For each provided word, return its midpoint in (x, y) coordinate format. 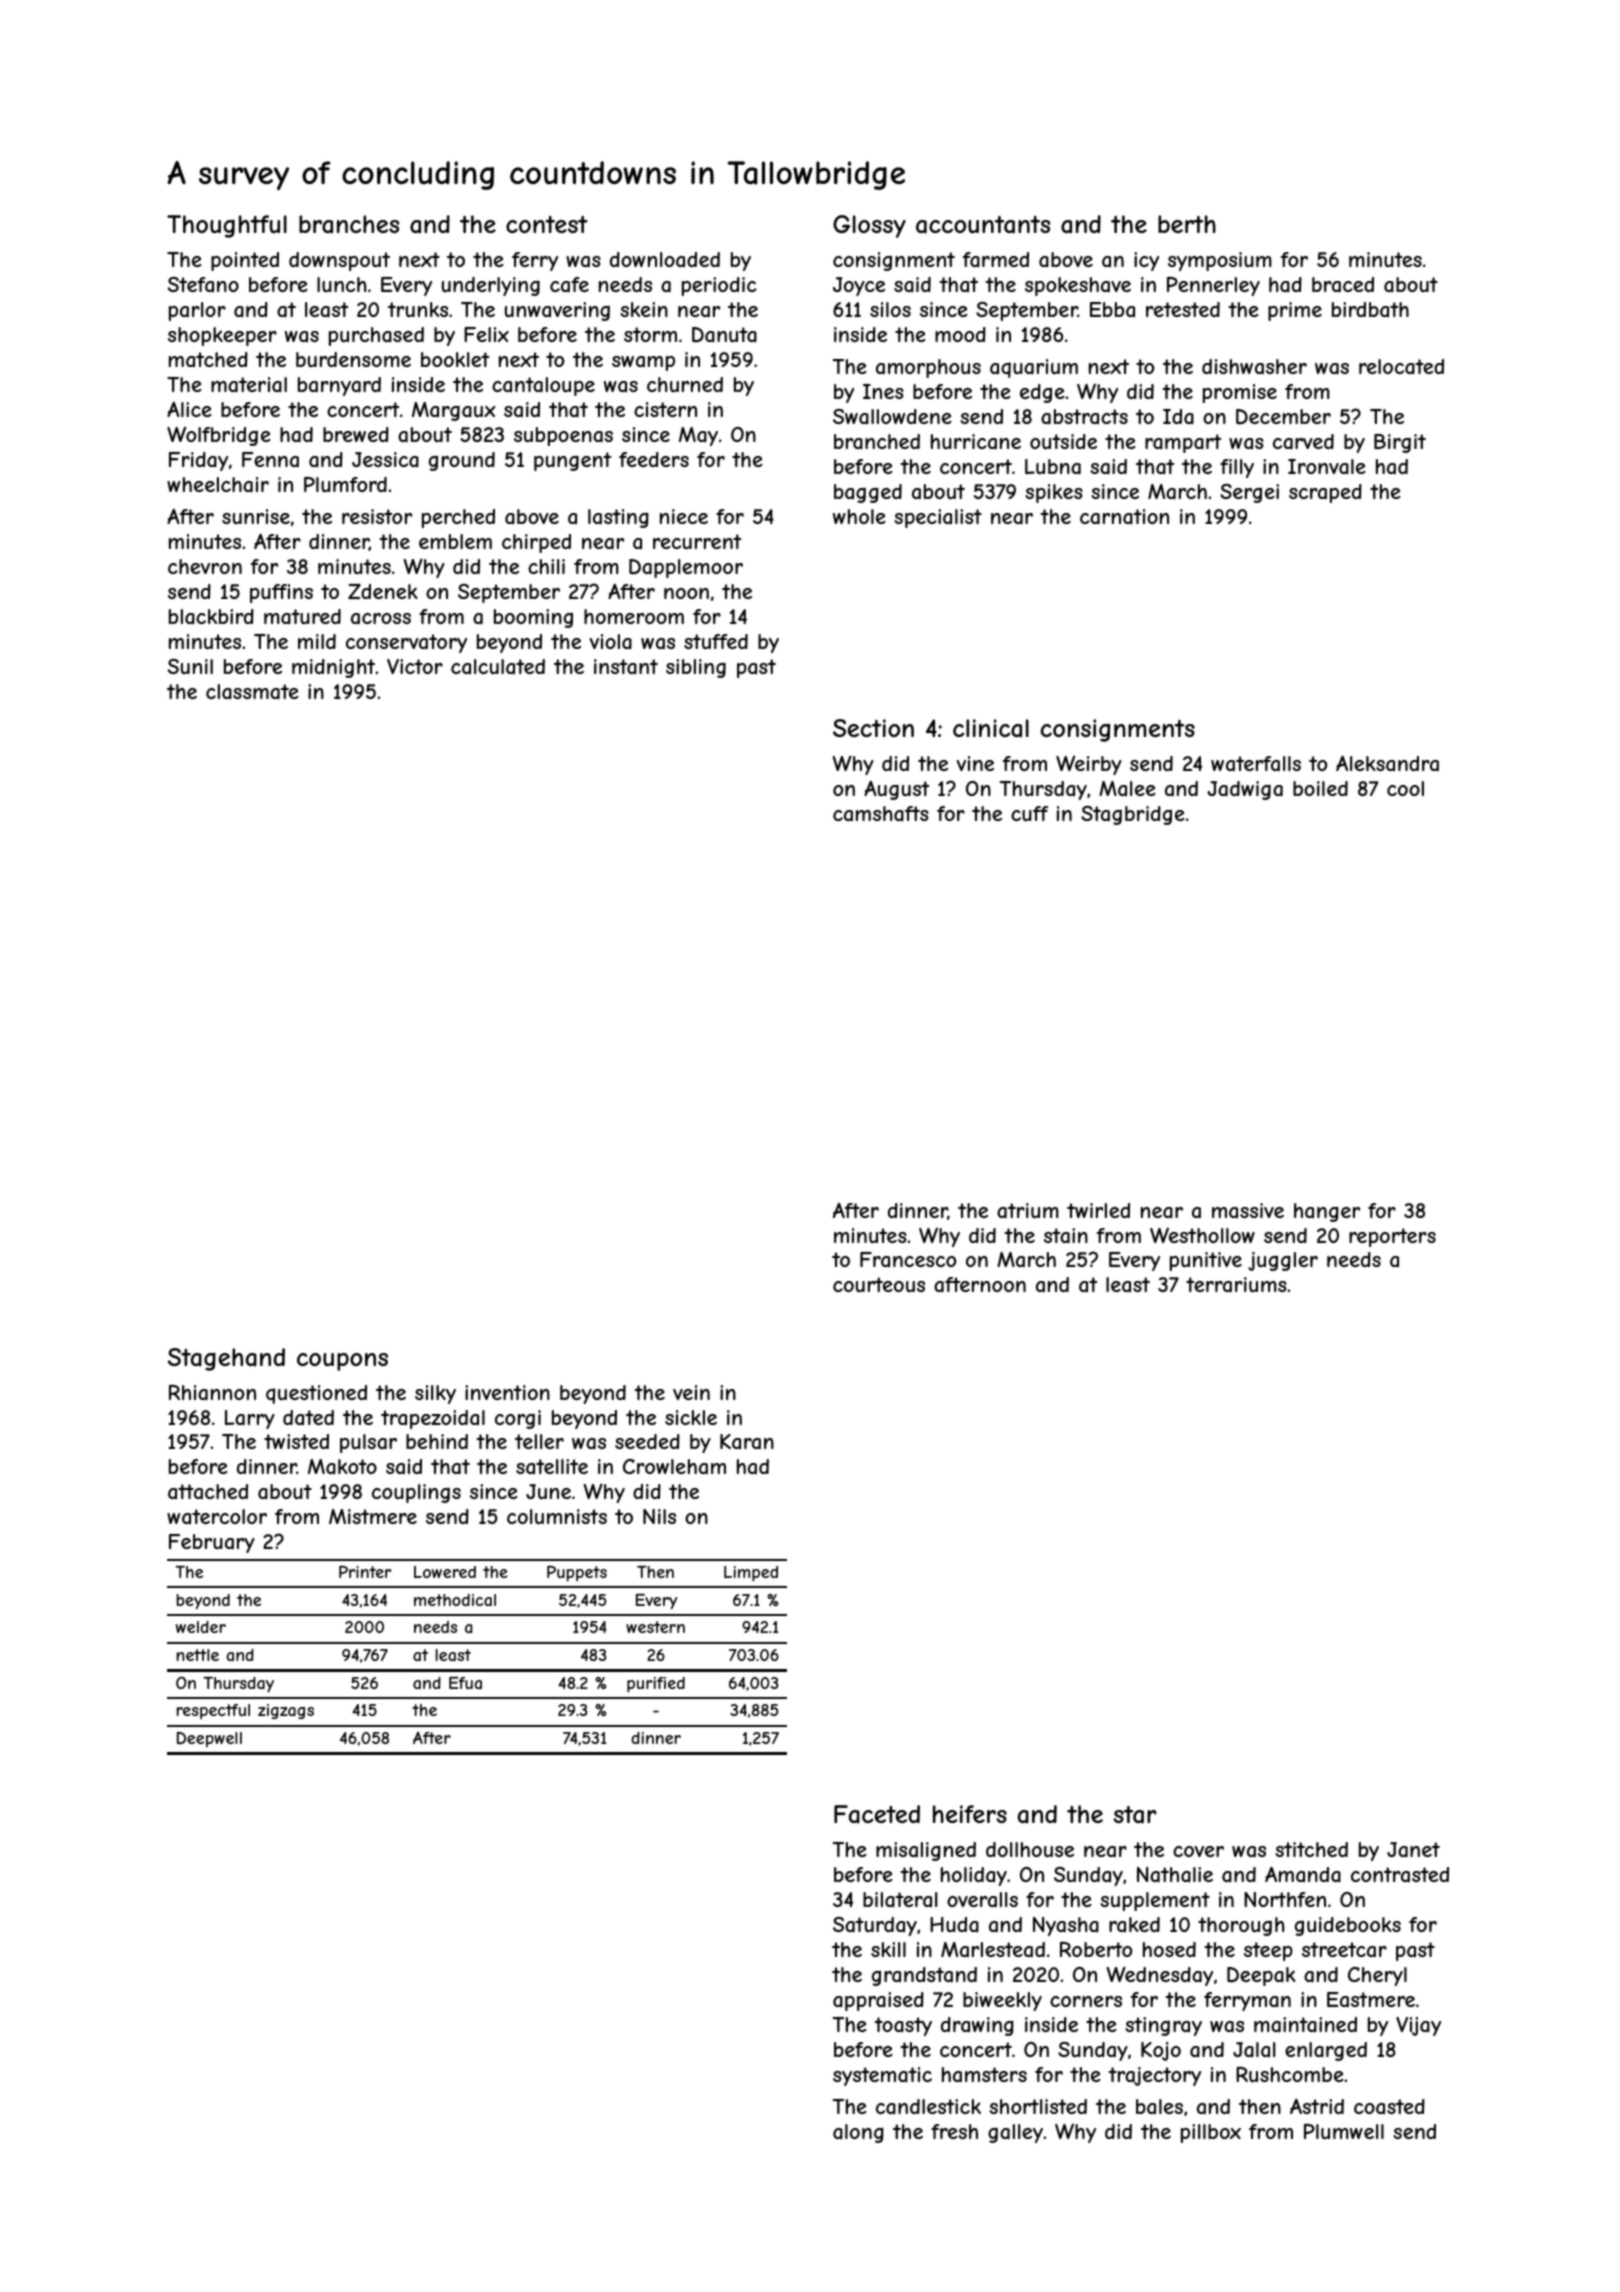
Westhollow (1202, 1235)
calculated (498, 666)
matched (208, 359)
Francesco (908, 1259)
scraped (1325, 493)
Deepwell (209, 1739)
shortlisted (1038, 2106)
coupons (342, 1362)
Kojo (1161, 2051)
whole (859, 516)
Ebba (1112, 309)
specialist (938, 518)
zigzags (286, 1711)
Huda (954, 1925)
